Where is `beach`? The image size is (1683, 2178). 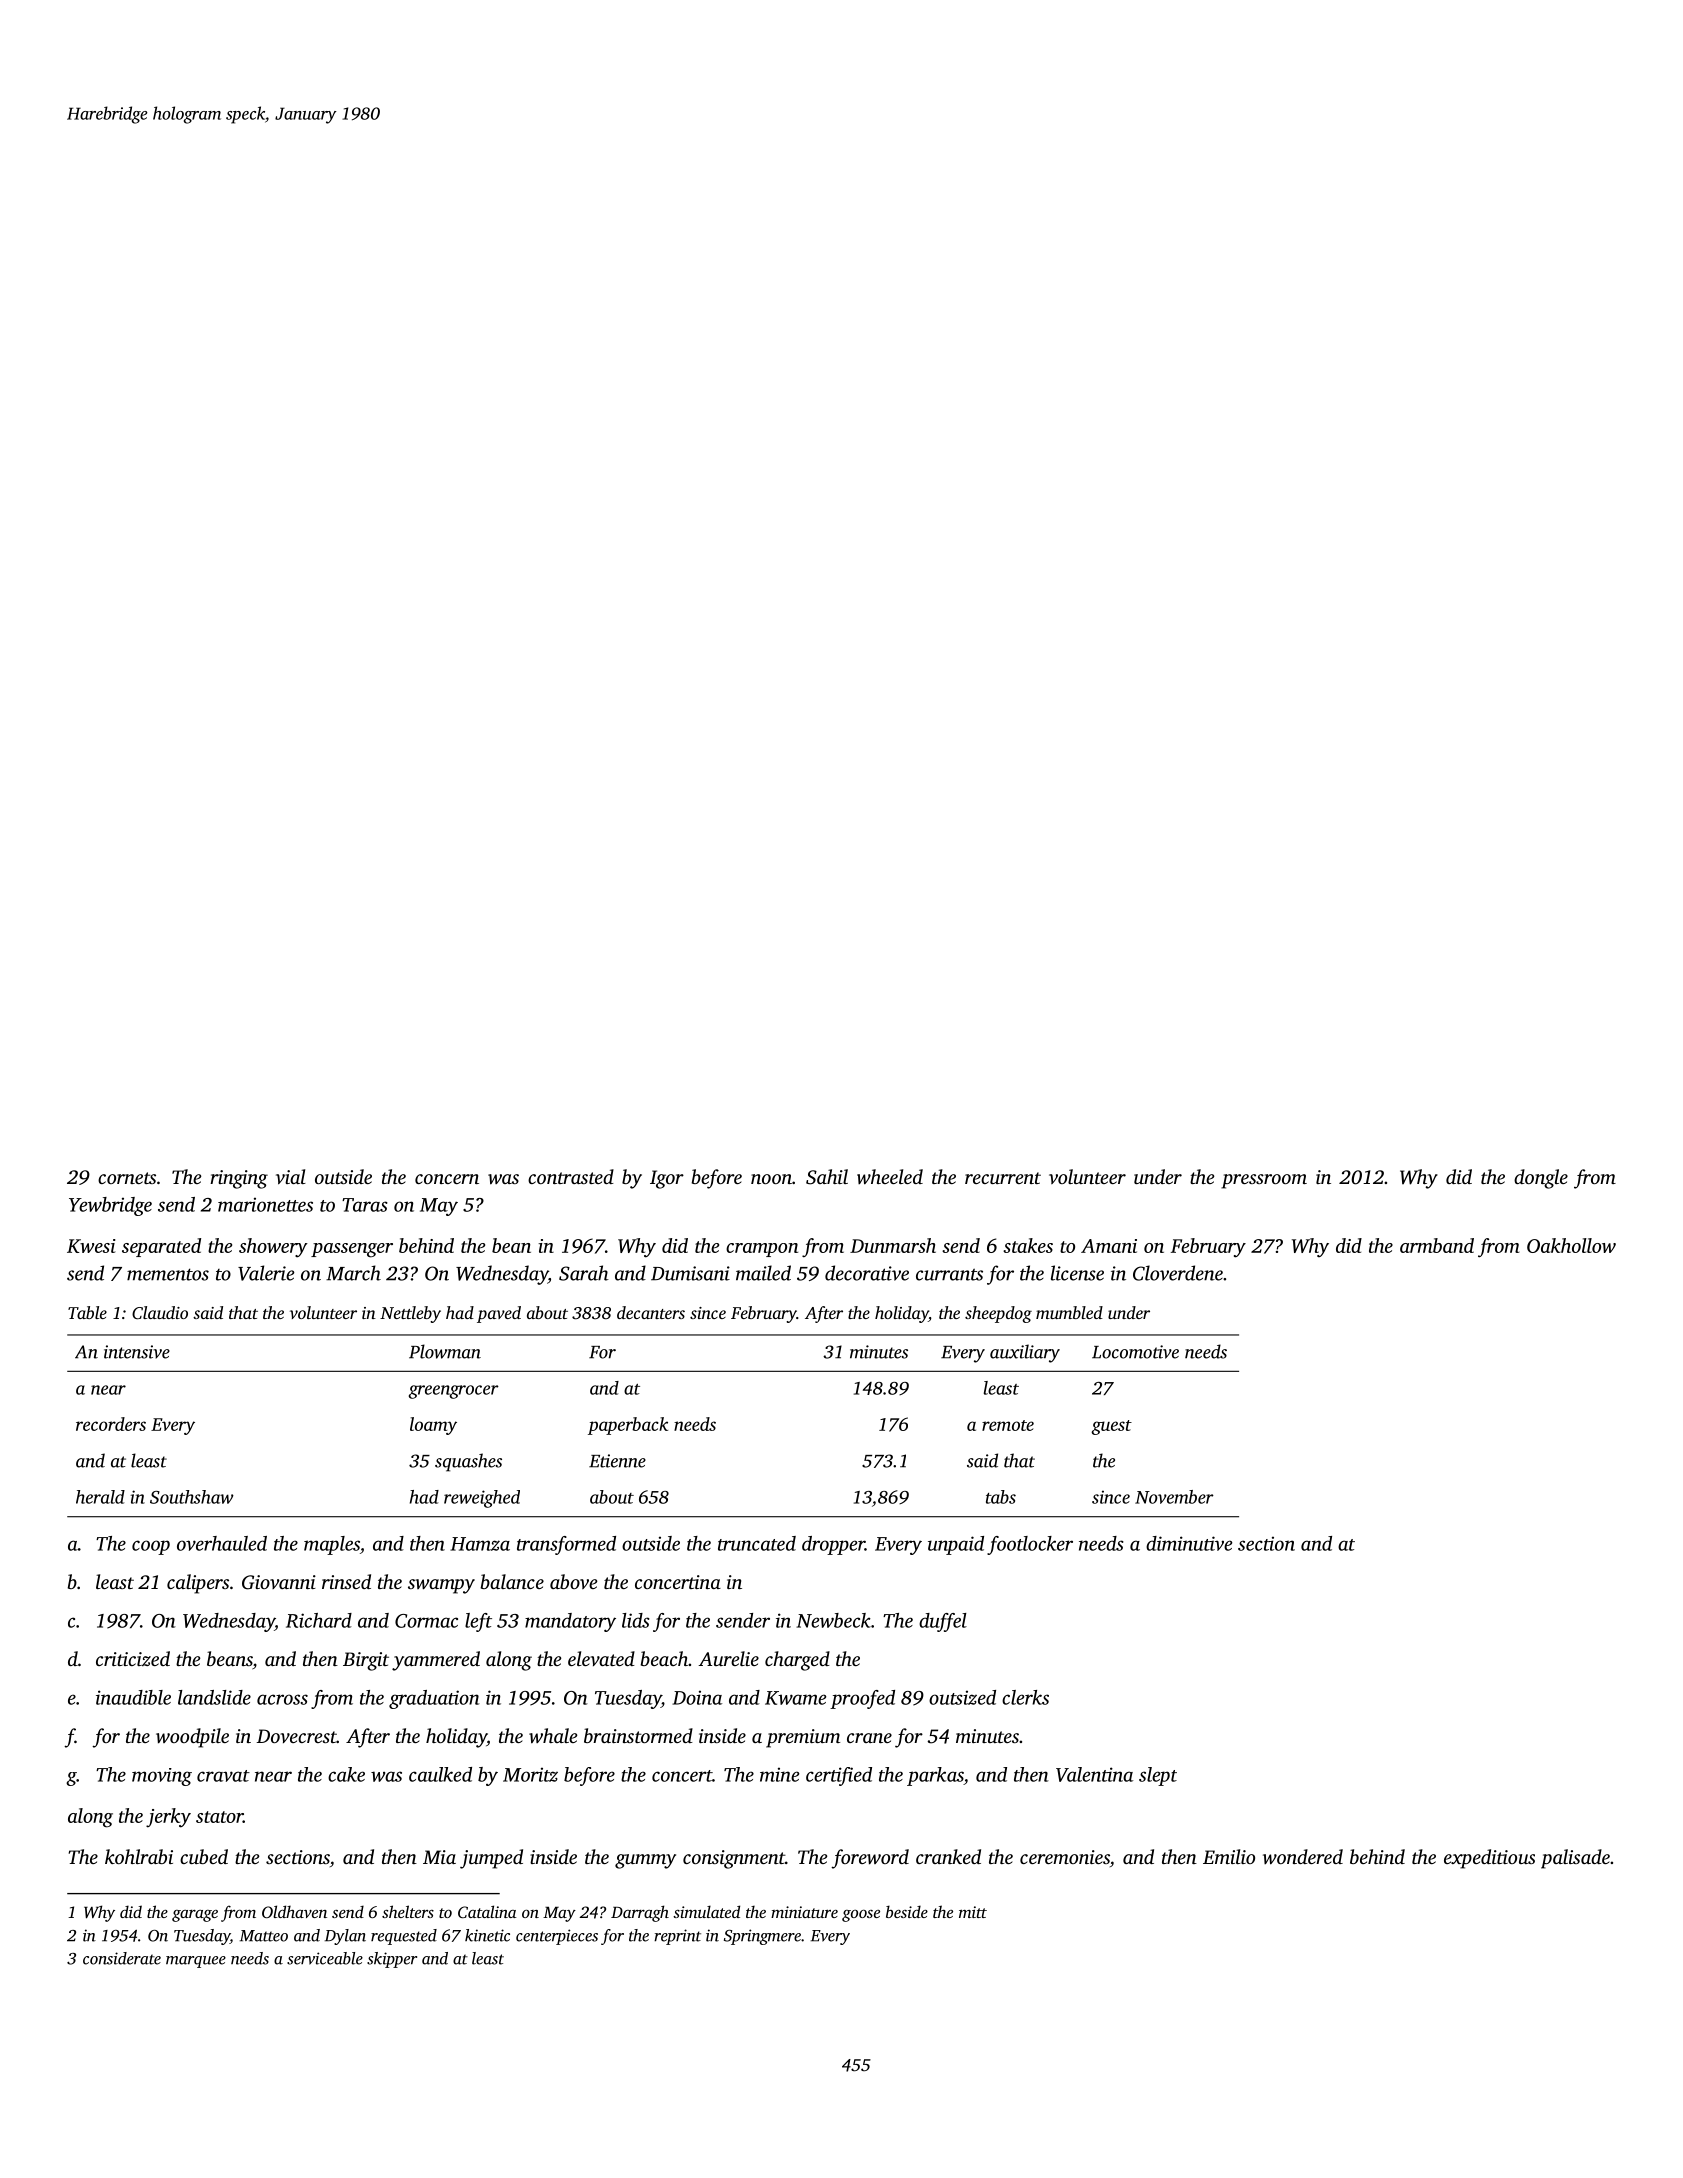
beach is located at coordinates (664, 1658).
